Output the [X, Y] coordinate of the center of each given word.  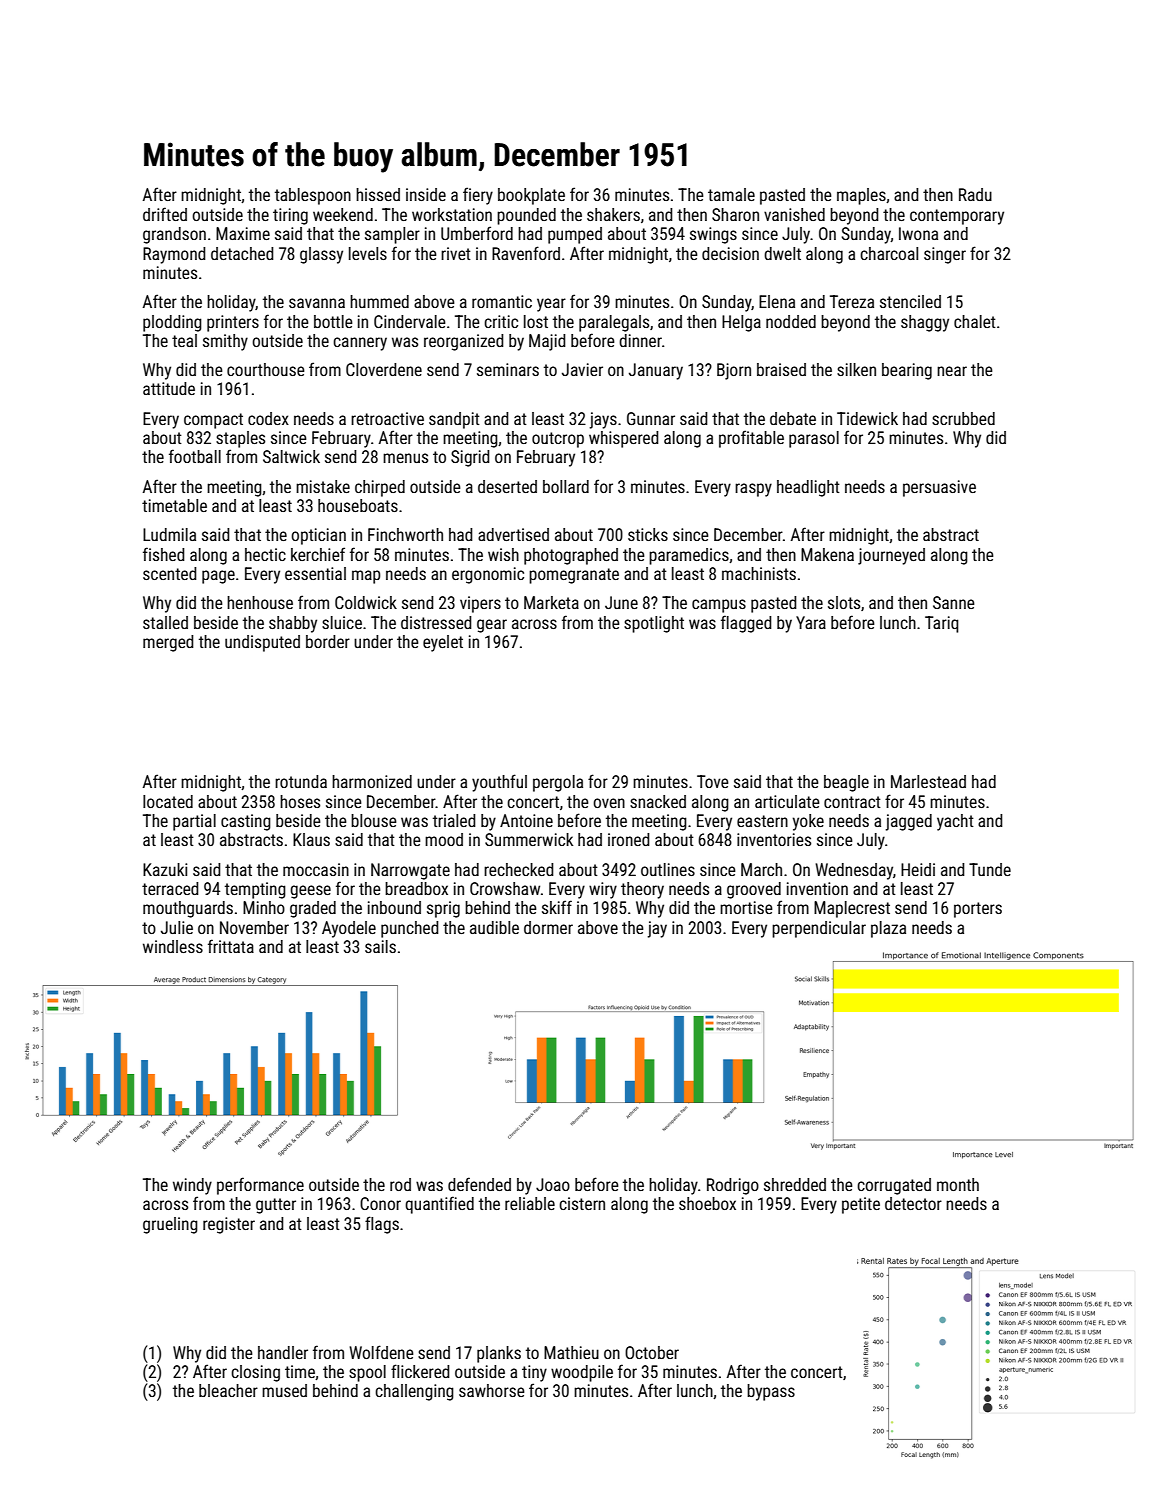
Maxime [243, 233]
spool [367, 1373]
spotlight [654, 624]
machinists [759, 573]
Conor [380, 1203]
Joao [553, 1184]
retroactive [387, 418]
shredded [795, 1184]
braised [781, 369]
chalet [975, 321]
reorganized [464, 342]
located [168, 801]
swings [713, 235]
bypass [771, 1392]
